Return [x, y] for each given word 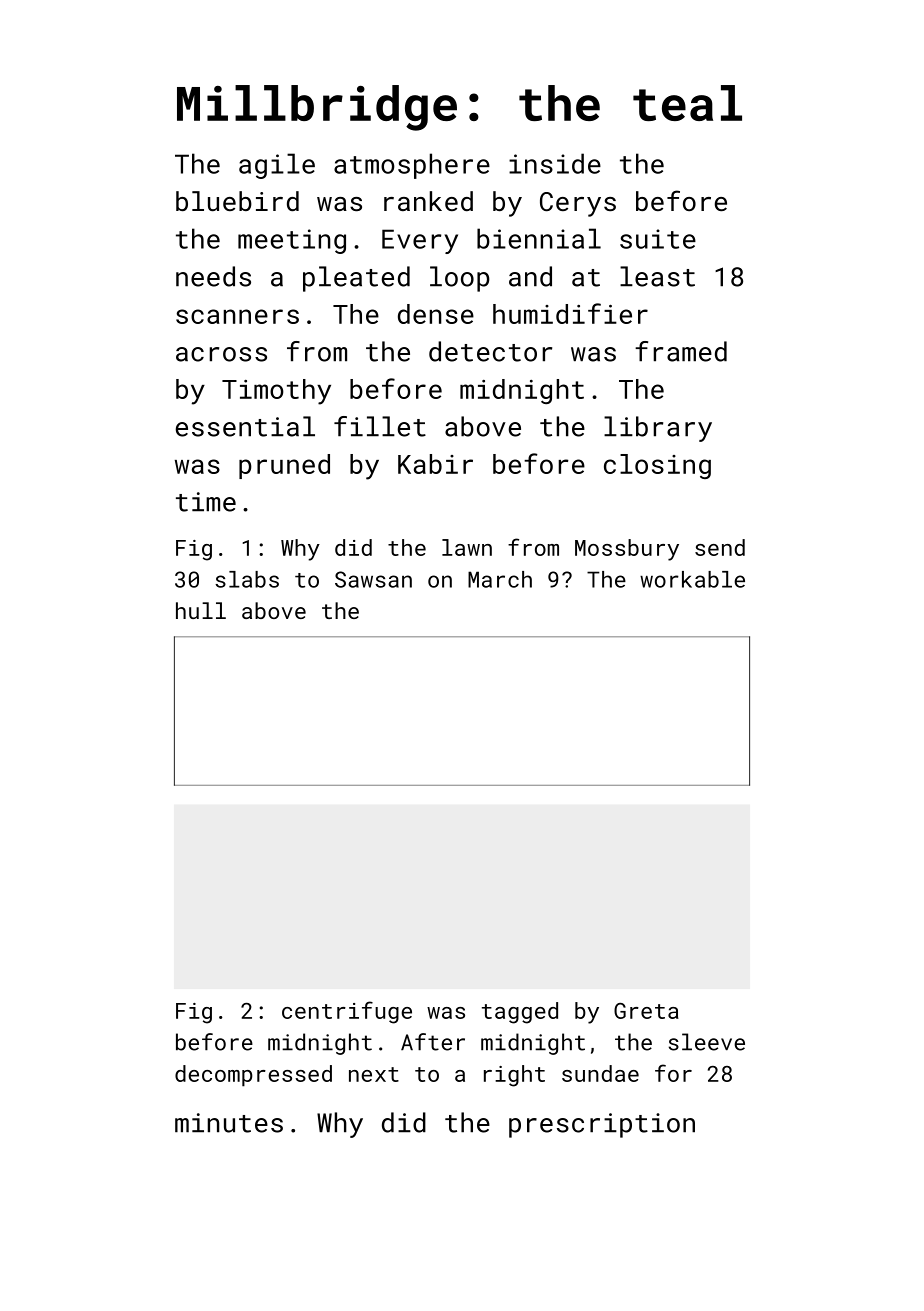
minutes [229, 1123]
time [206, 502]
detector [490, 351]
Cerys [578, 204]
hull [201, 610]
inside [555, 163]
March [500, 579]
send [720, 547]
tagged [520, 1013]
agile [277, 166]
